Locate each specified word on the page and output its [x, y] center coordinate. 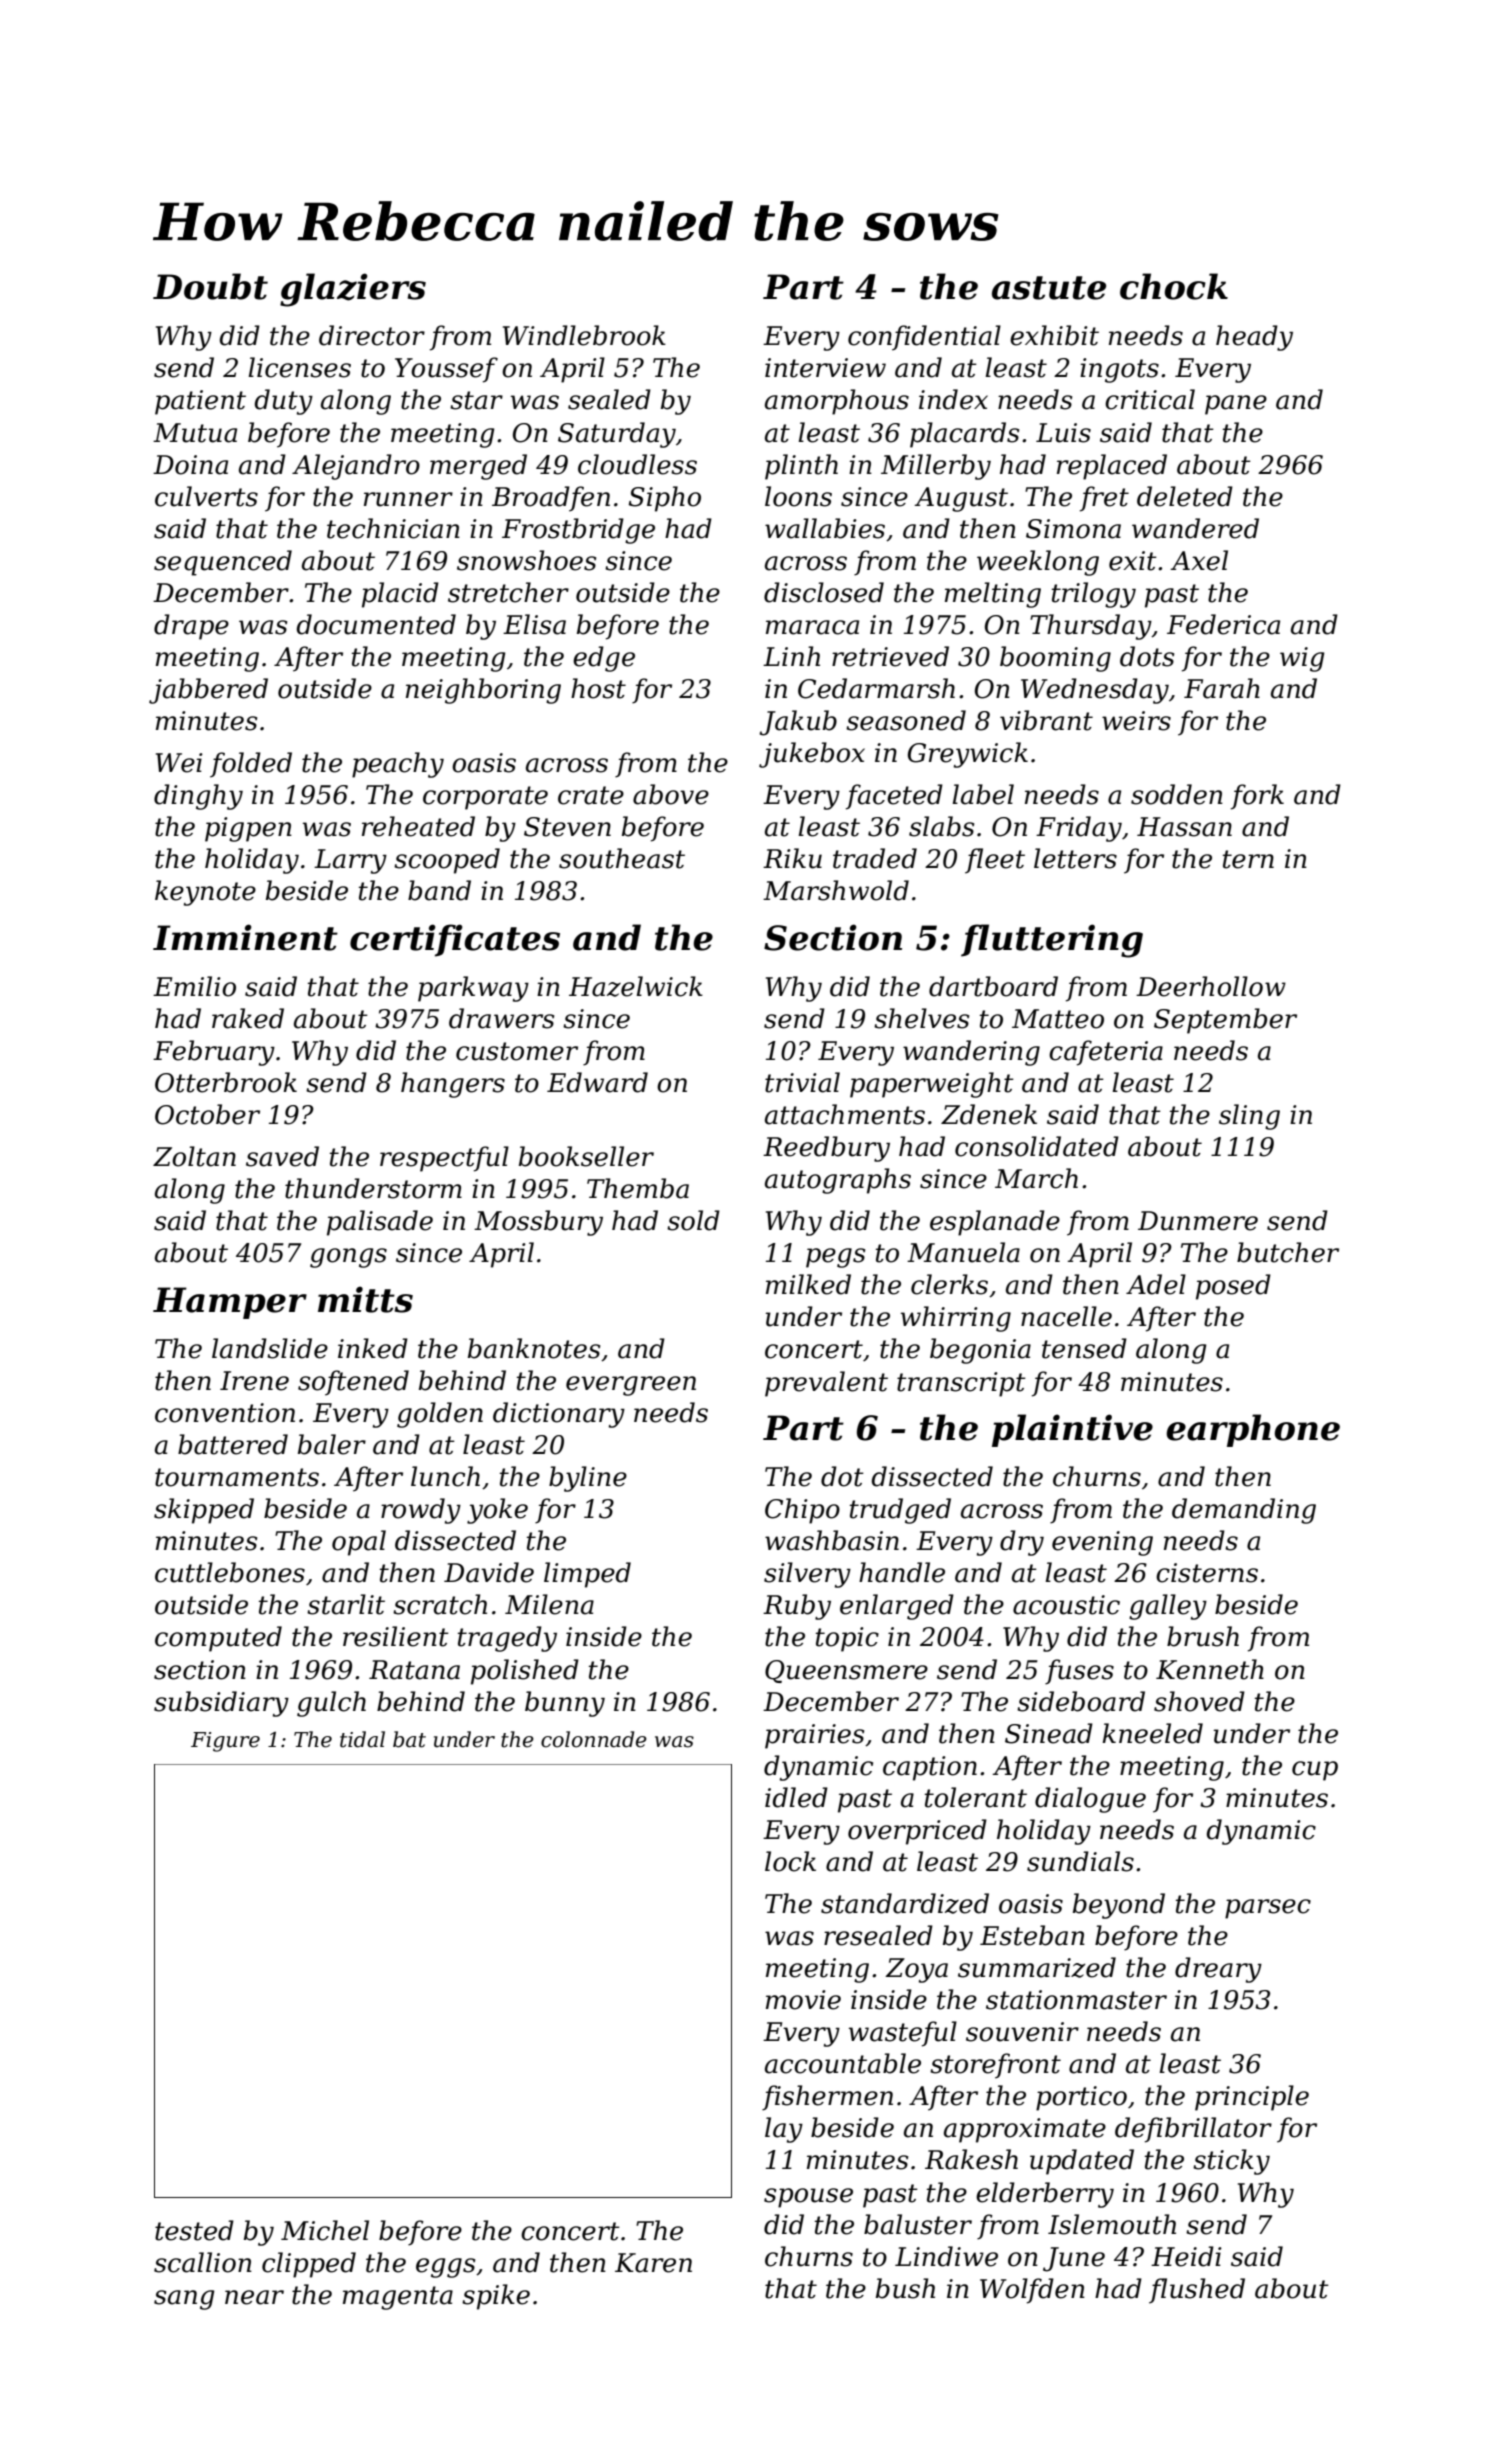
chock [1174, 286]
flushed [1197, 2291]
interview [825, 368]
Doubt [210, 286]
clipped [309, 2265]
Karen [653, 2263]
